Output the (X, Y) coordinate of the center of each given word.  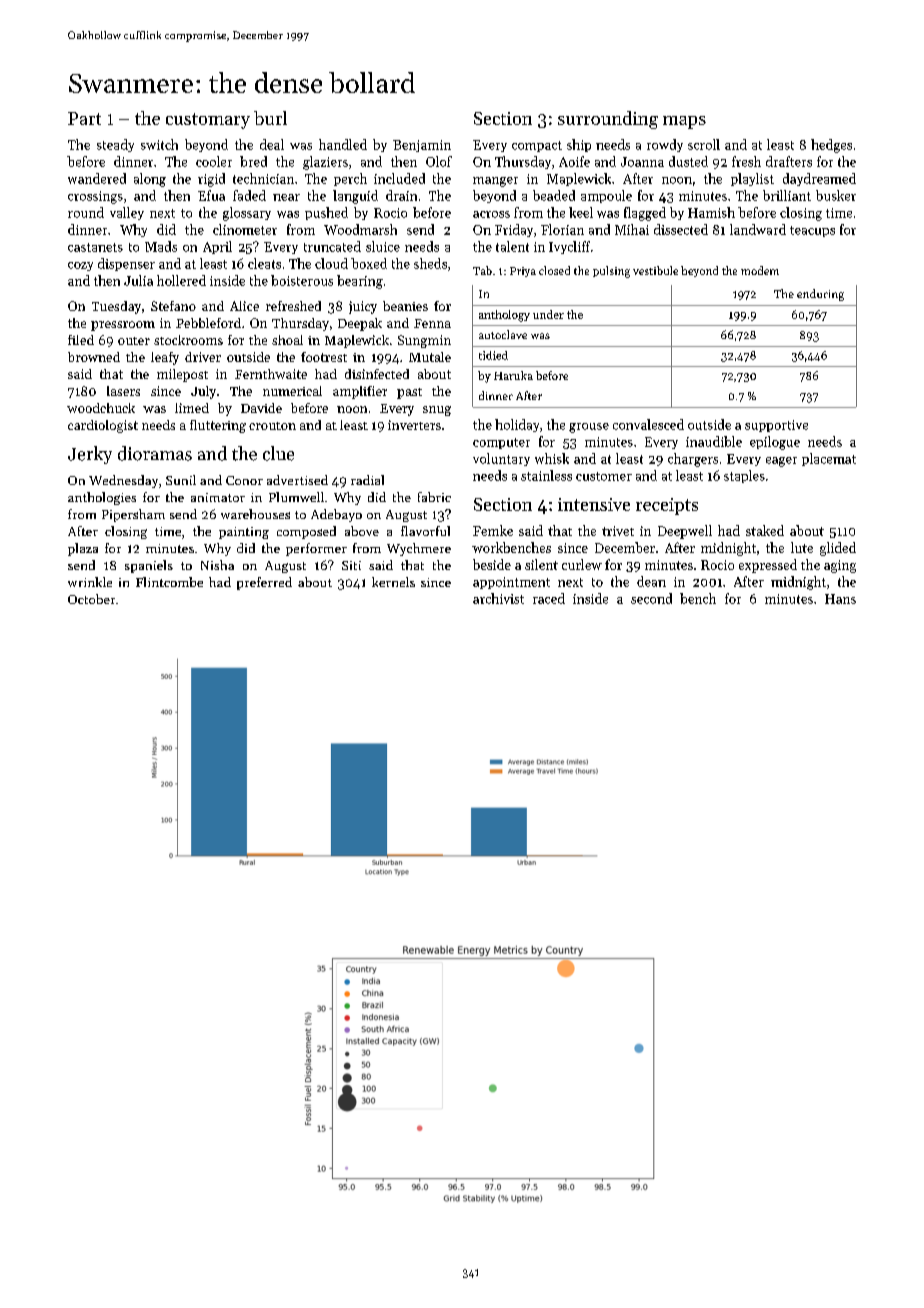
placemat (829, 459)
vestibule (655, 270)
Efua (211, 195)
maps (684, 122)
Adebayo (336, 515)
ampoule (606, 196)
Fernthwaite (271, 374)
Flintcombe (169, 582)
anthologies (102, 498)
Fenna (432, 323)
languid (355, 197)
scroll (704, 144)
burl (270, 118)
